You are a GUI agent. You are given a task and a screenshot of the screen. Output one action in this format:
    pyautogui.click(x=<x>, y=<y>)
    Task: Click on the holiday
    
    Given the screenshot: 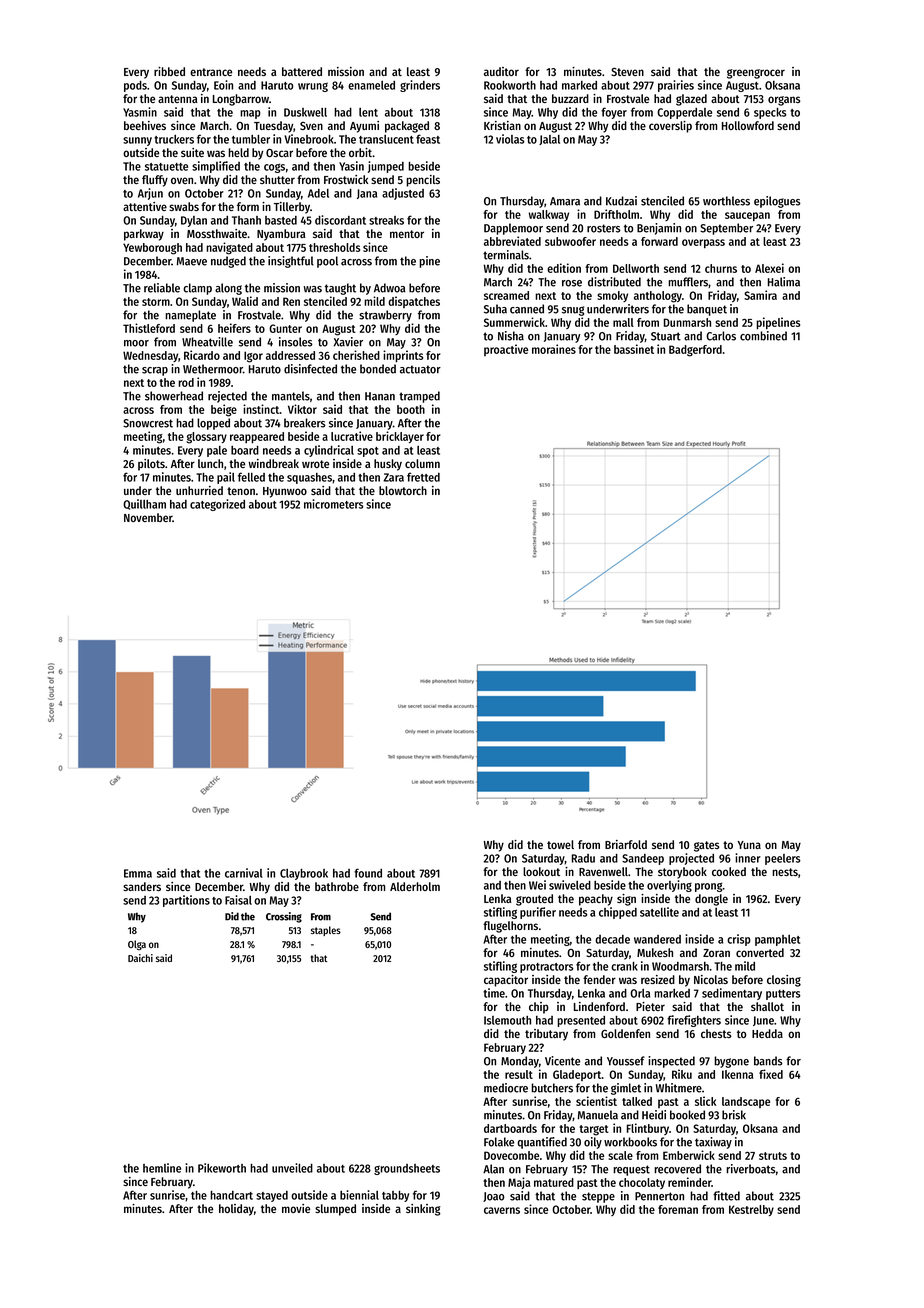 What is the action you would take?
    pyautogui.click(x=236, y=1210)
